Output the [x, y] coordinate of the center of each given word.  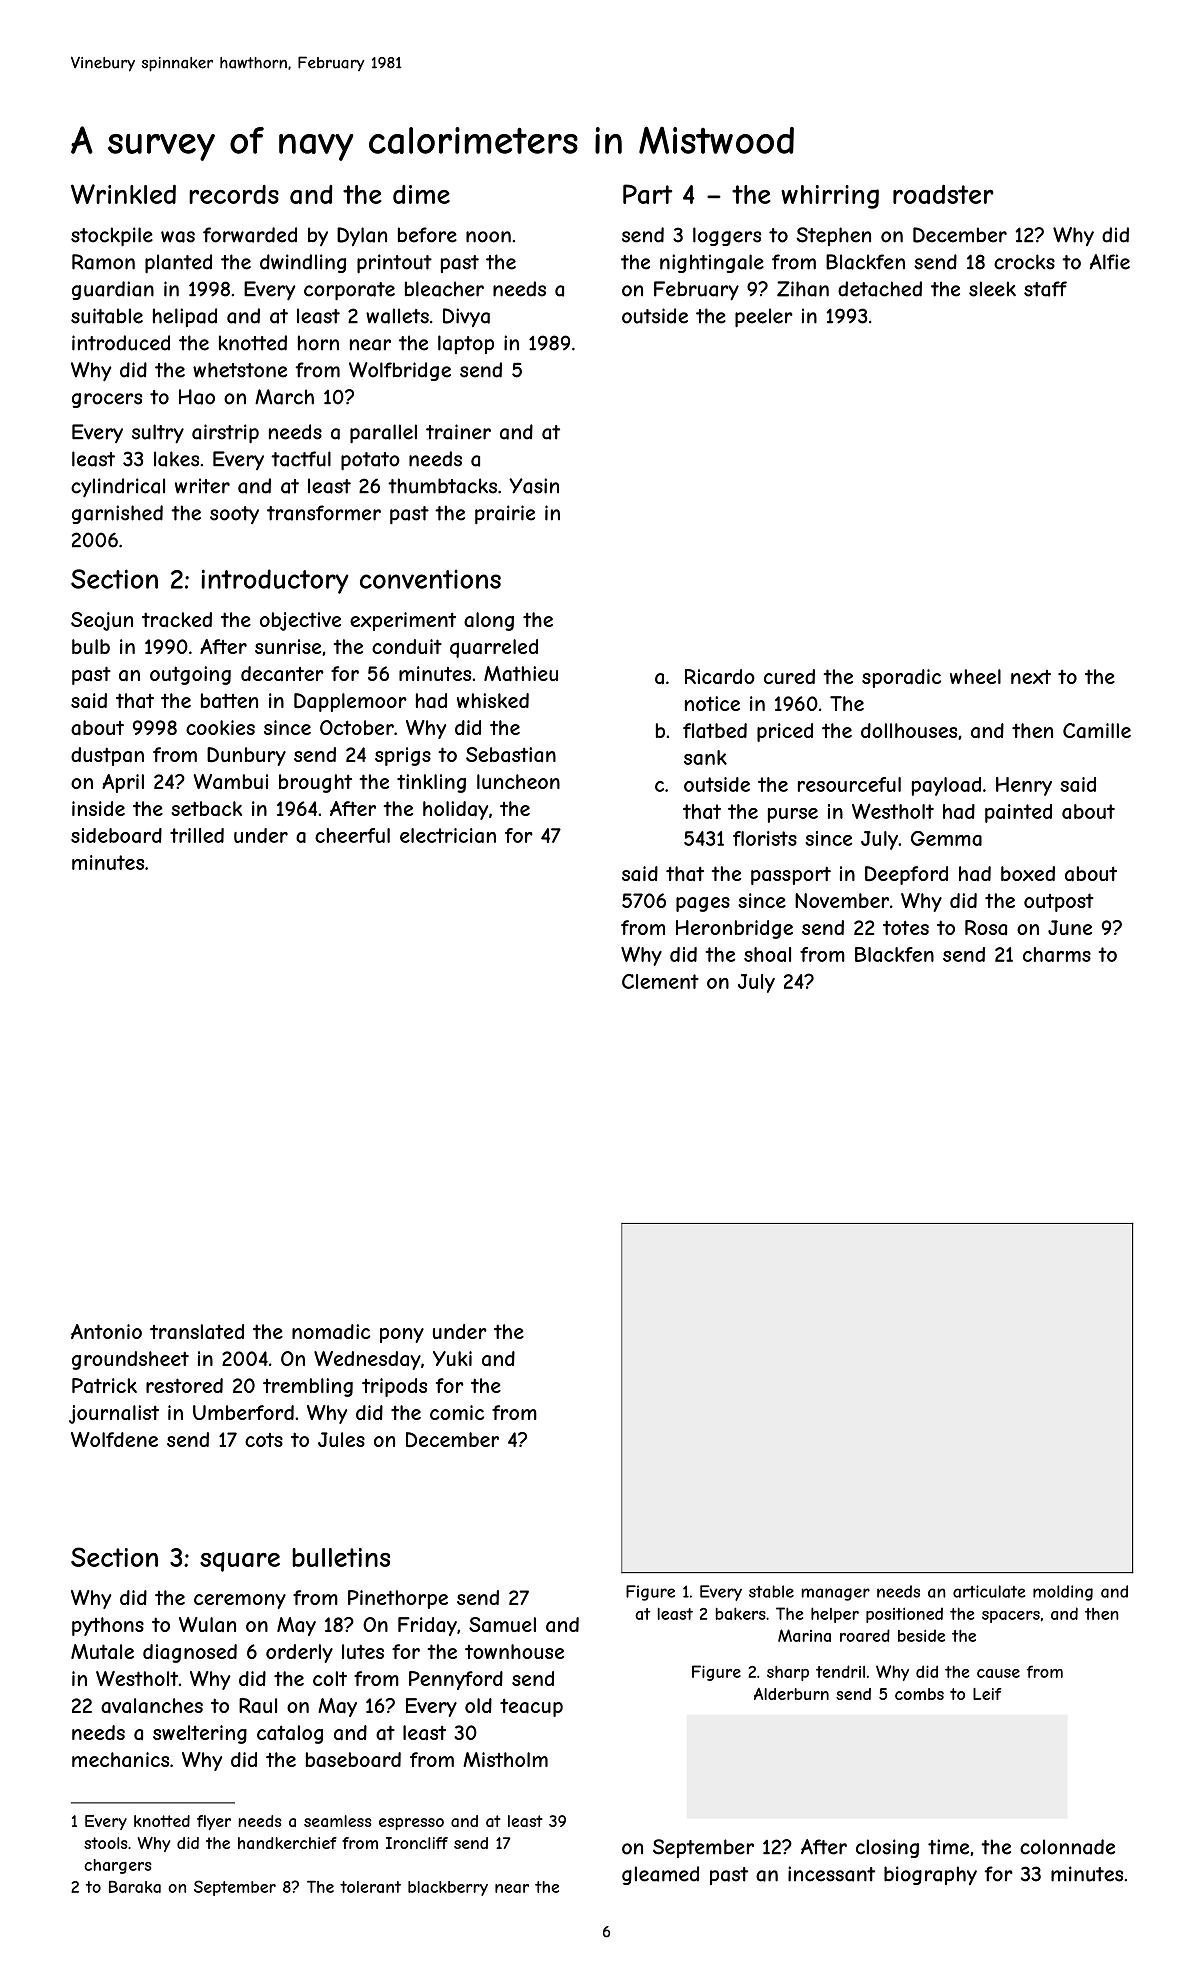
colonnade [1067, 1847]
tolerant [370, 1887]
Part [647, 194]
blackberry [448, 1888]
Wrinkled [123, 194]
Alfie [1110, 262]
